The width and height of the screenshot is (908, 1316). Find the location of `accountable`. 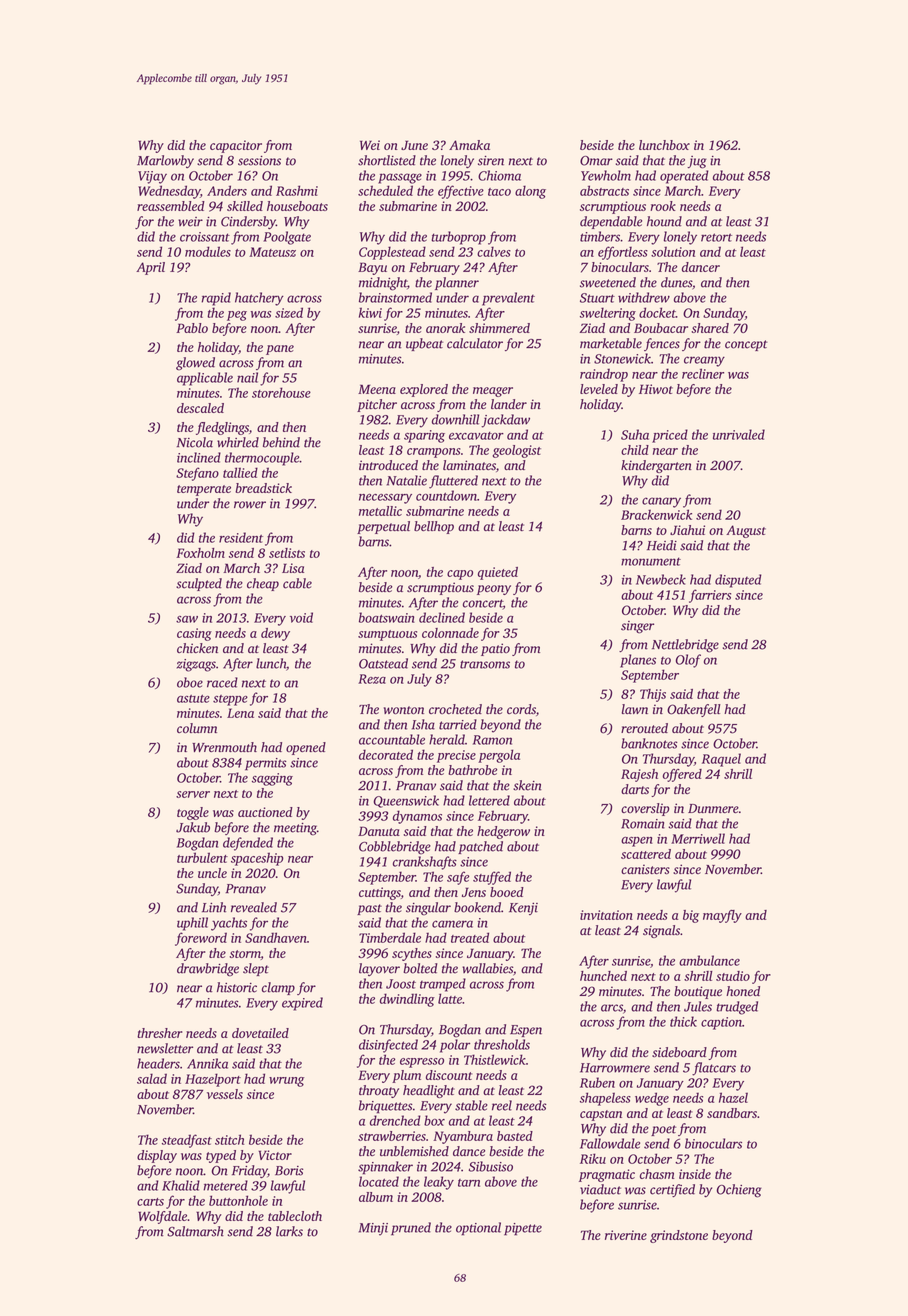

accountable is located at coordinates (392, 739).
